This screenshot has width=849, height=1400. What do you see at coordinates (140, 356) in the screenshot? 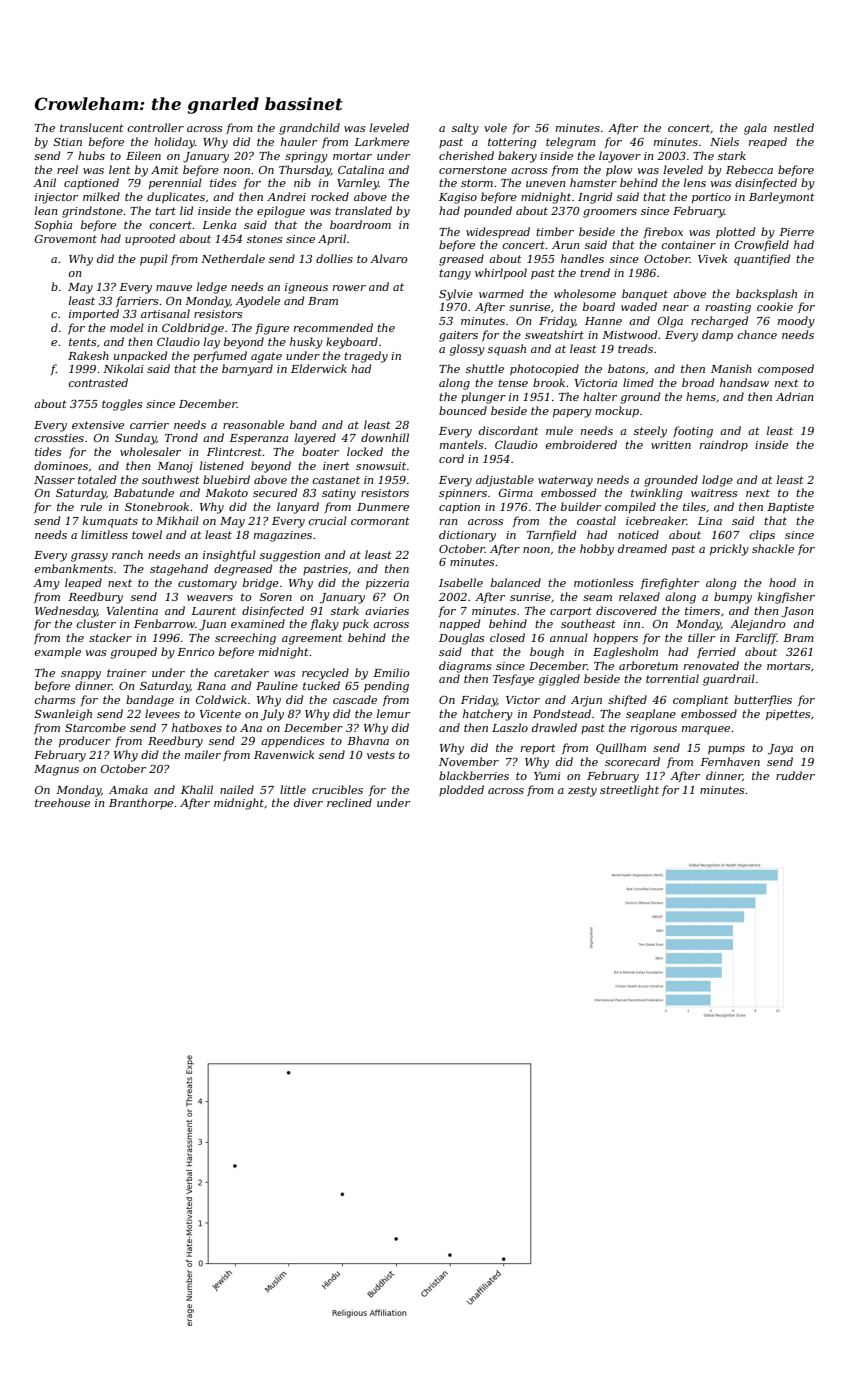
I see `unpacked` at bounding box center [140, 356].
